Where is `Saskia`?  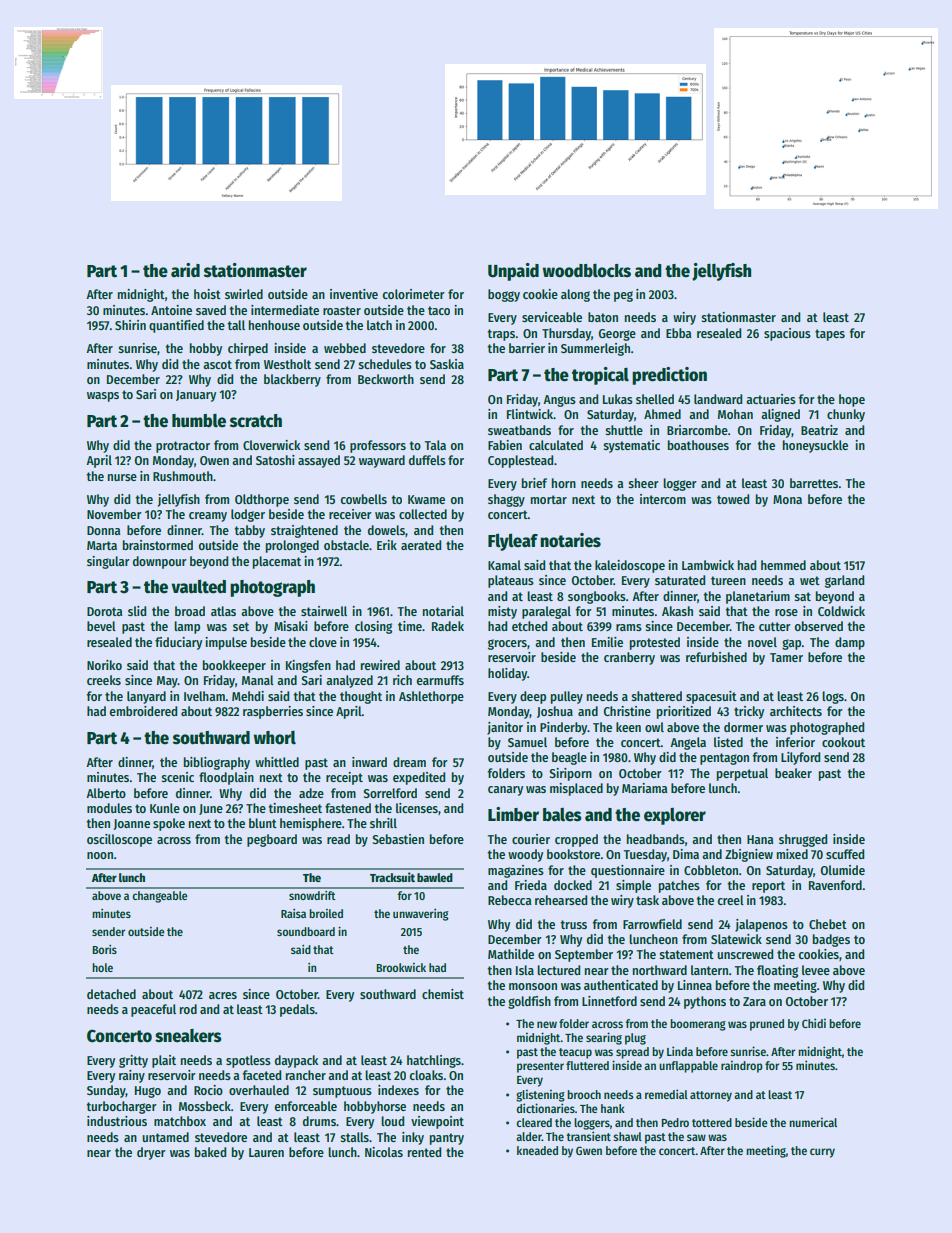
Saskia is located at coordinates (447, 364).
